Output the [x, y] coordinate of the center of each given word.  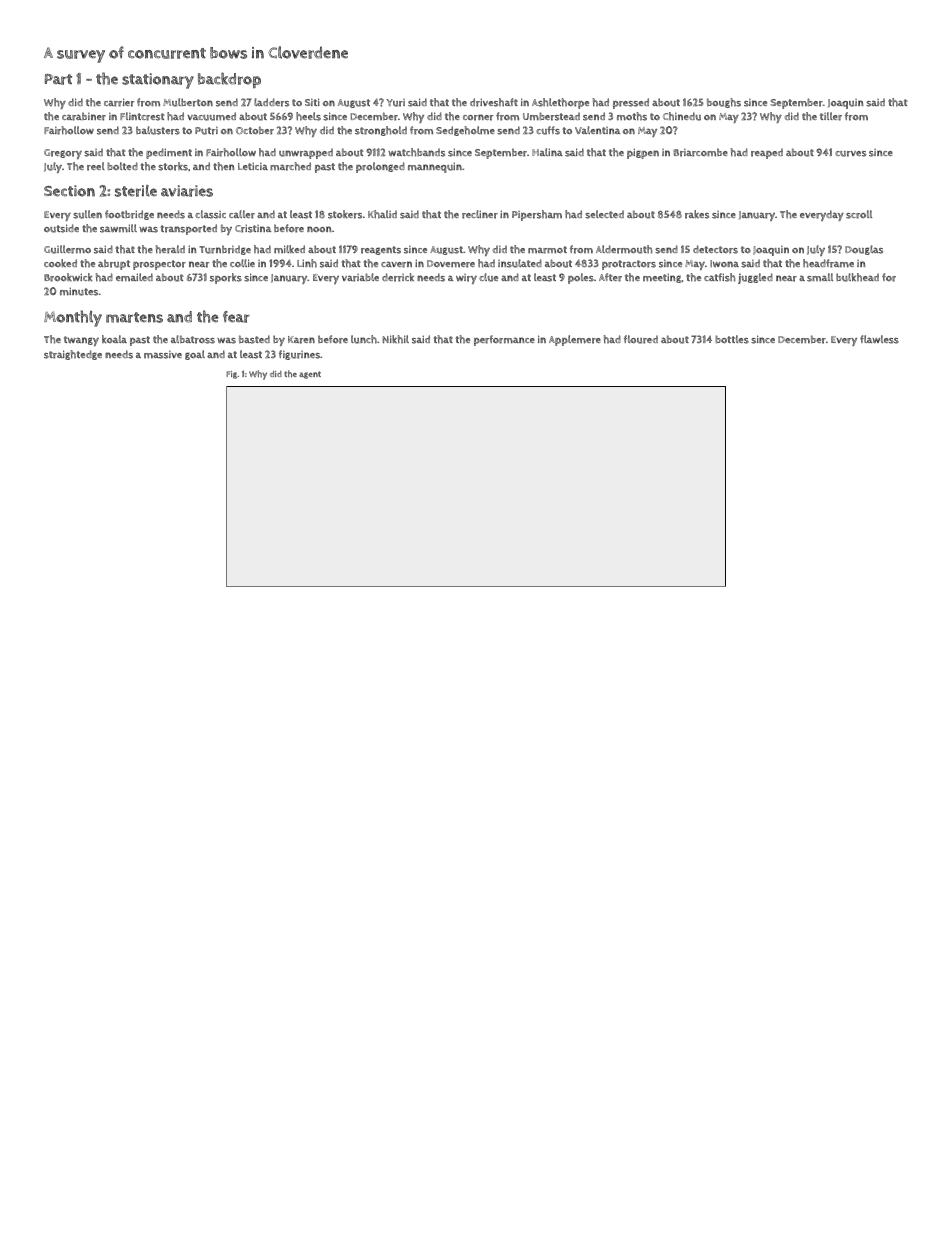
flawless [879, 339]
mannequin [435, 167]
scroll [859, 214]
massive [163, 354]
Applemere [575, 340]
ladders [271, 102]
